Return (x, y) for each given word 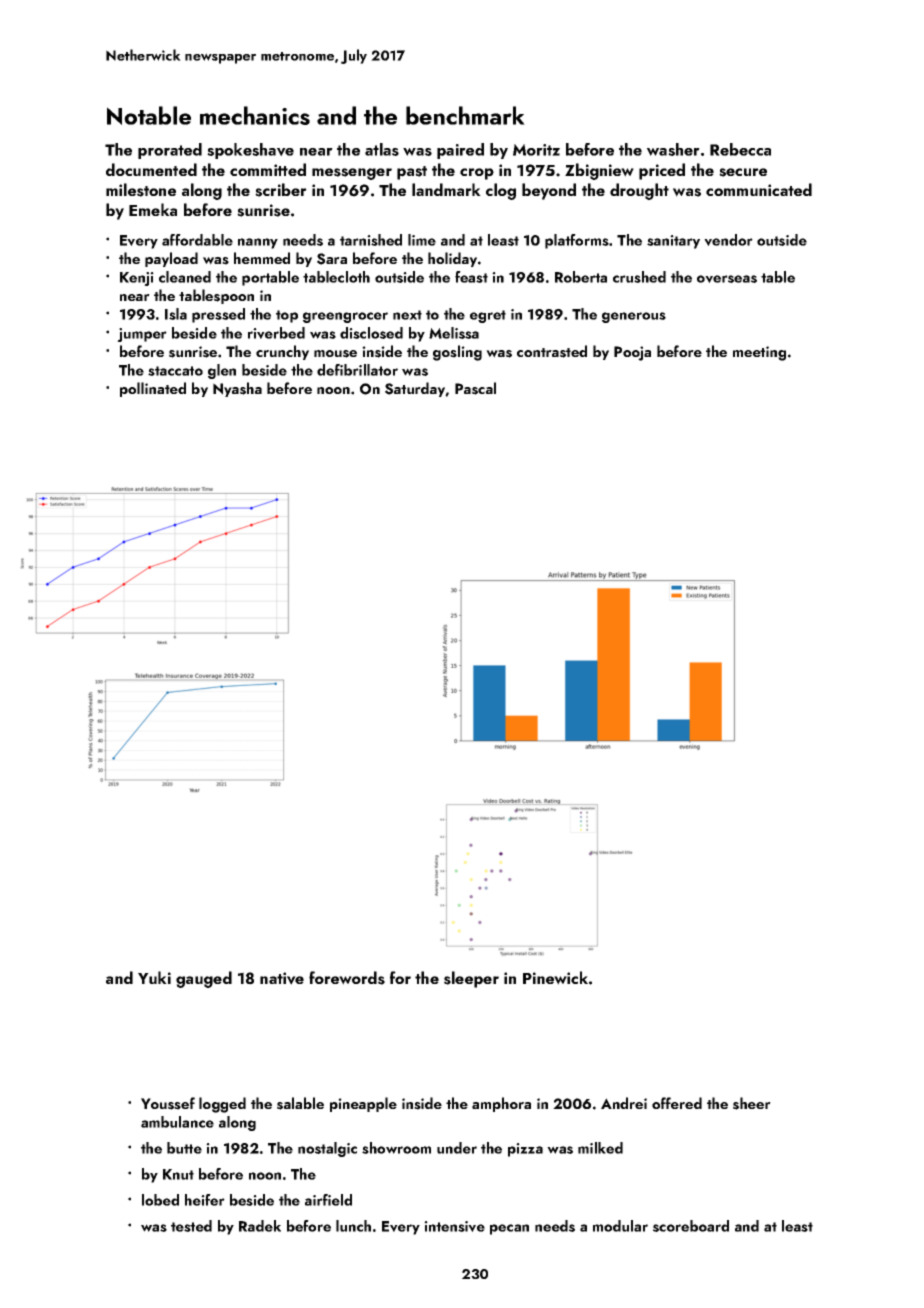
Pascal (475, 388)
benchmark (465, 115)
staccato (175, 371)
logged (222, 1105)
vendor (728, 240)
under (457, 1148)
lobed (160, 1200)
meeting (759, 353)
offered (677, 1103)
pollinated (153, 389)
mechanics (255, 115)
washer (673, 149)
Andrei (624, 1103)
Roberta (581, 277)
